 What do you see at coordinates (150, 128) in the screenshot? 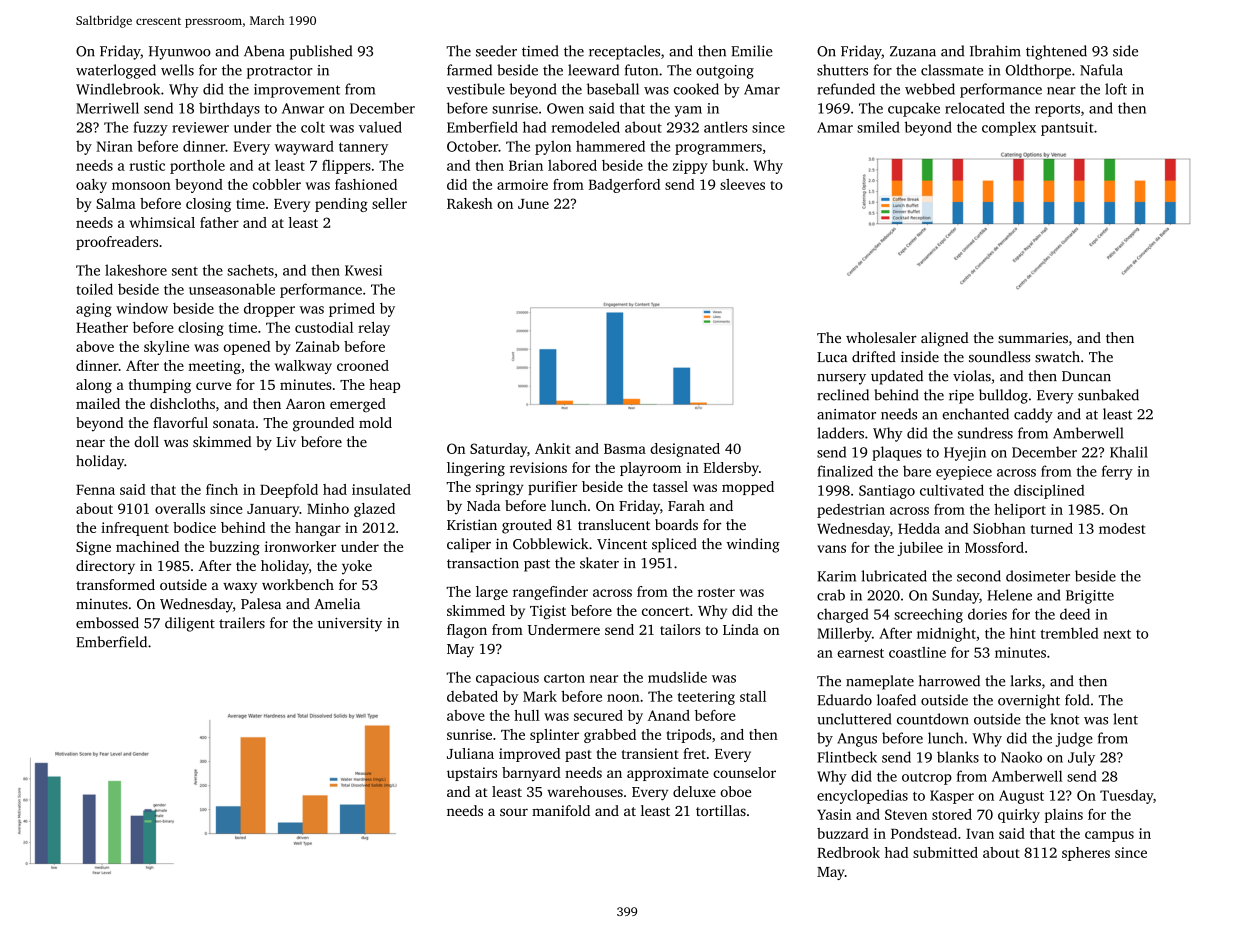
I see `fuzzy` at bounding box center [150, 128].
